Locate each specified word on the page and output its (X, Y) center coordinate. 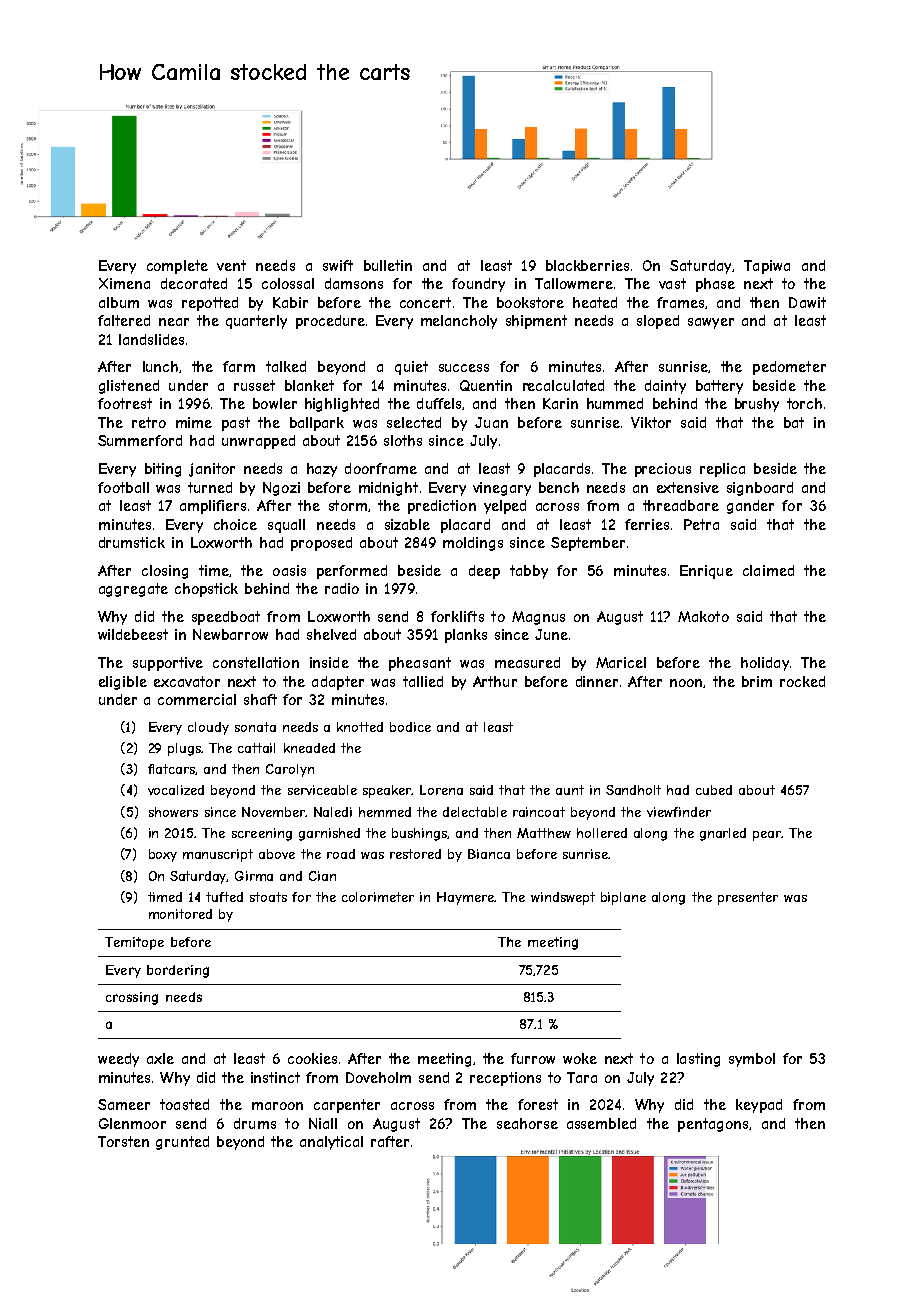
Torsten (123, 1141)
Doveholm (378, 1077)
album (119, 302)
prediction (442, 507)
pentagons (713, 1125)
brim (757, 681)
